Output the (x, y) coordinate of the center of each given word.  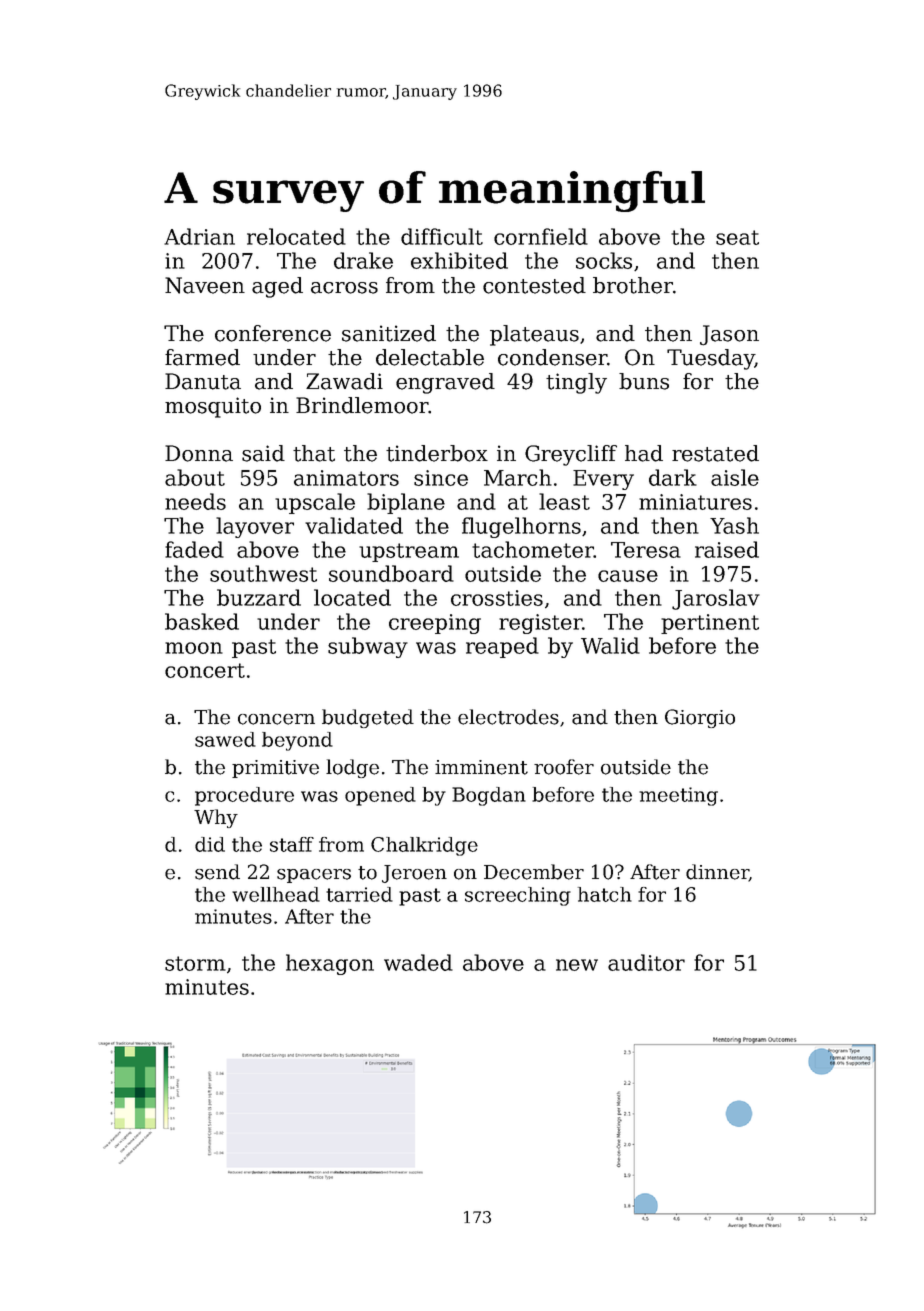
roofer (564, 767)
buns (644, 381)
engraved (445, 383)
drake (363, 260)
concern (276, 719)
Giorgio (700, 718)
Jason (729, 335)
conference (273, 333)
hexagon (330, 964)
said (263, 453)
